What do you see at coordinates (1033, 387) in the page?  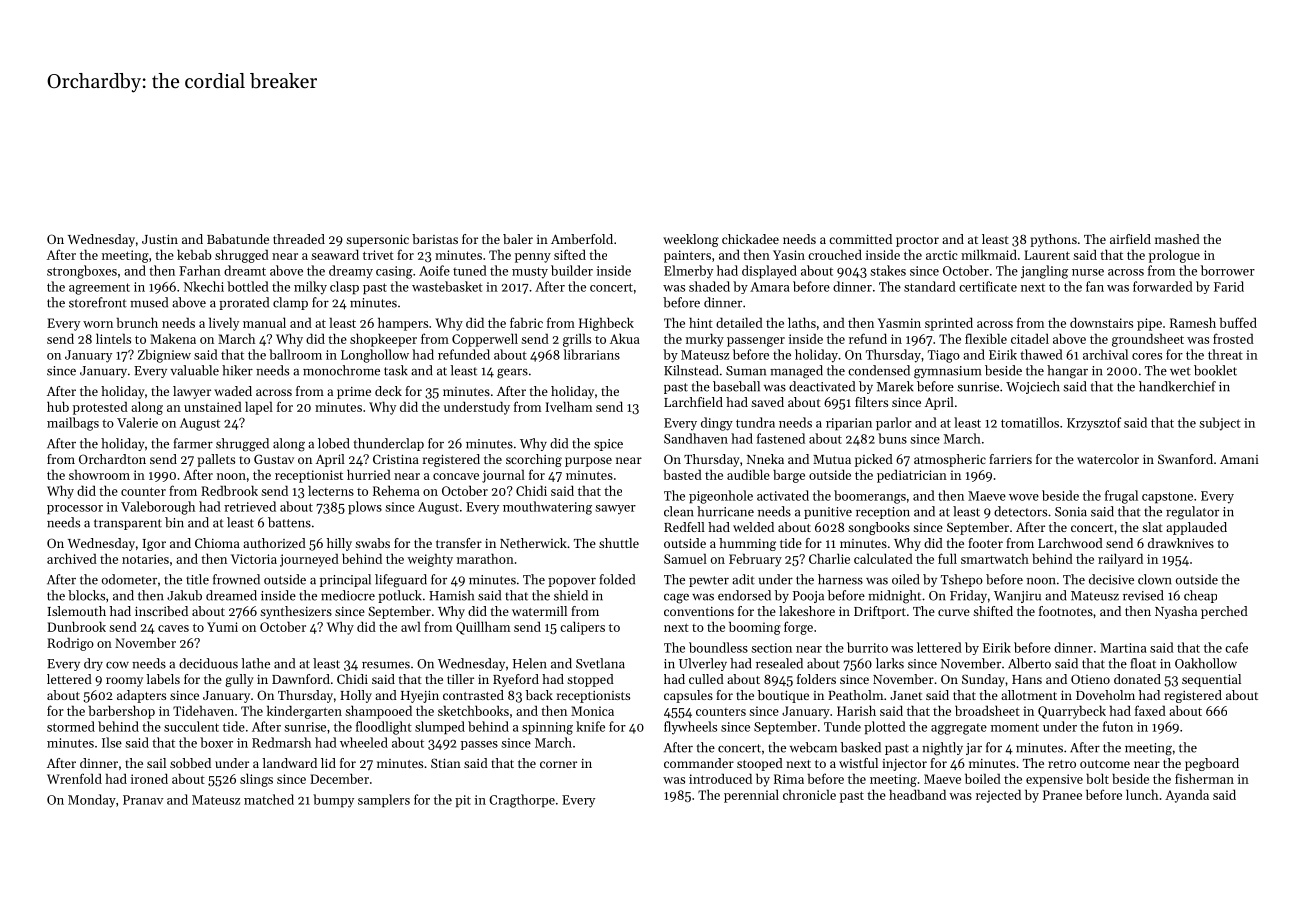 I see `Wojciech` at bounding box center [1033, 387].
